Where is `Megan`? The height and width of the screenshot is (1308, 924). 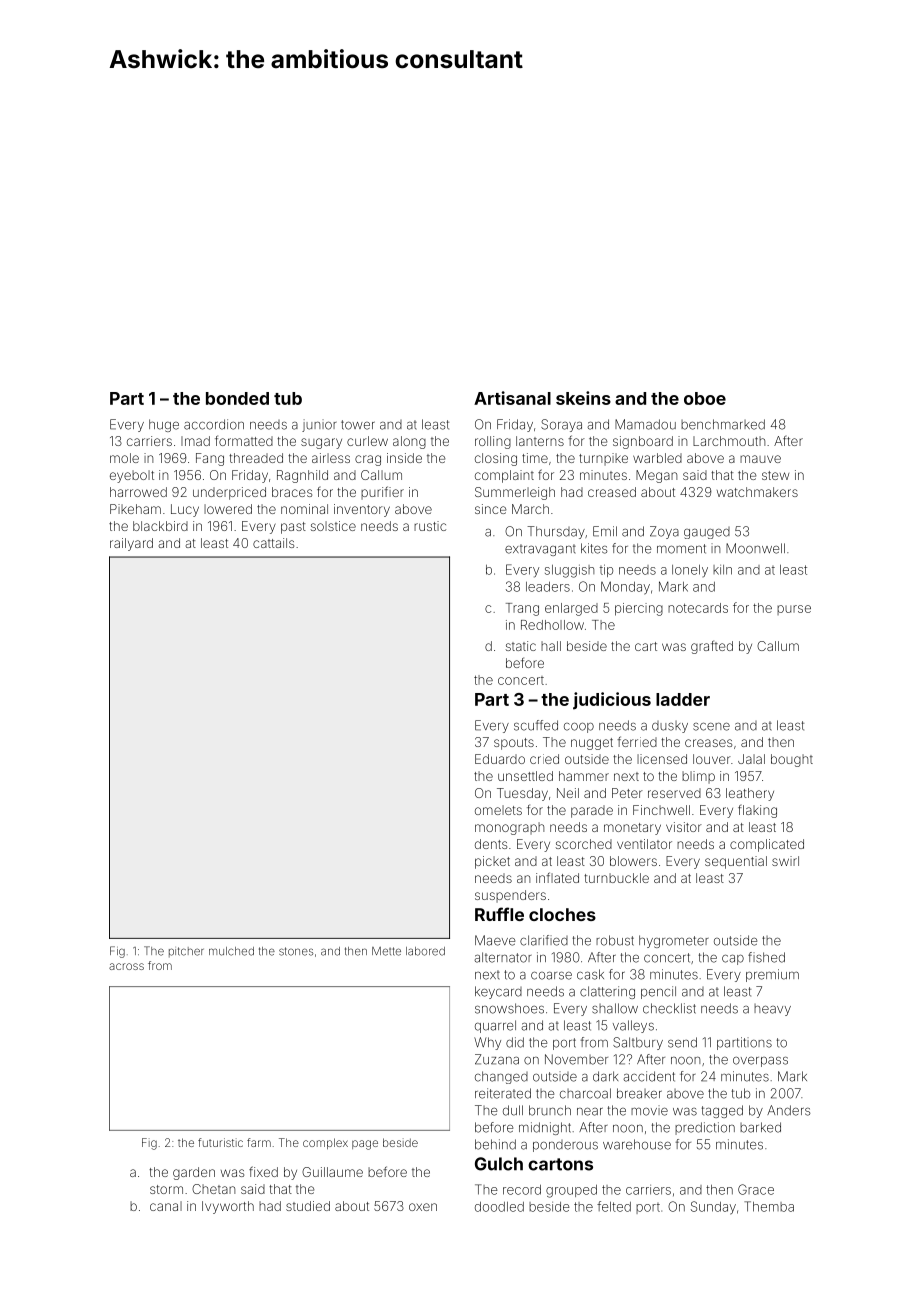 Megan is located at coordinates (656, 476).
